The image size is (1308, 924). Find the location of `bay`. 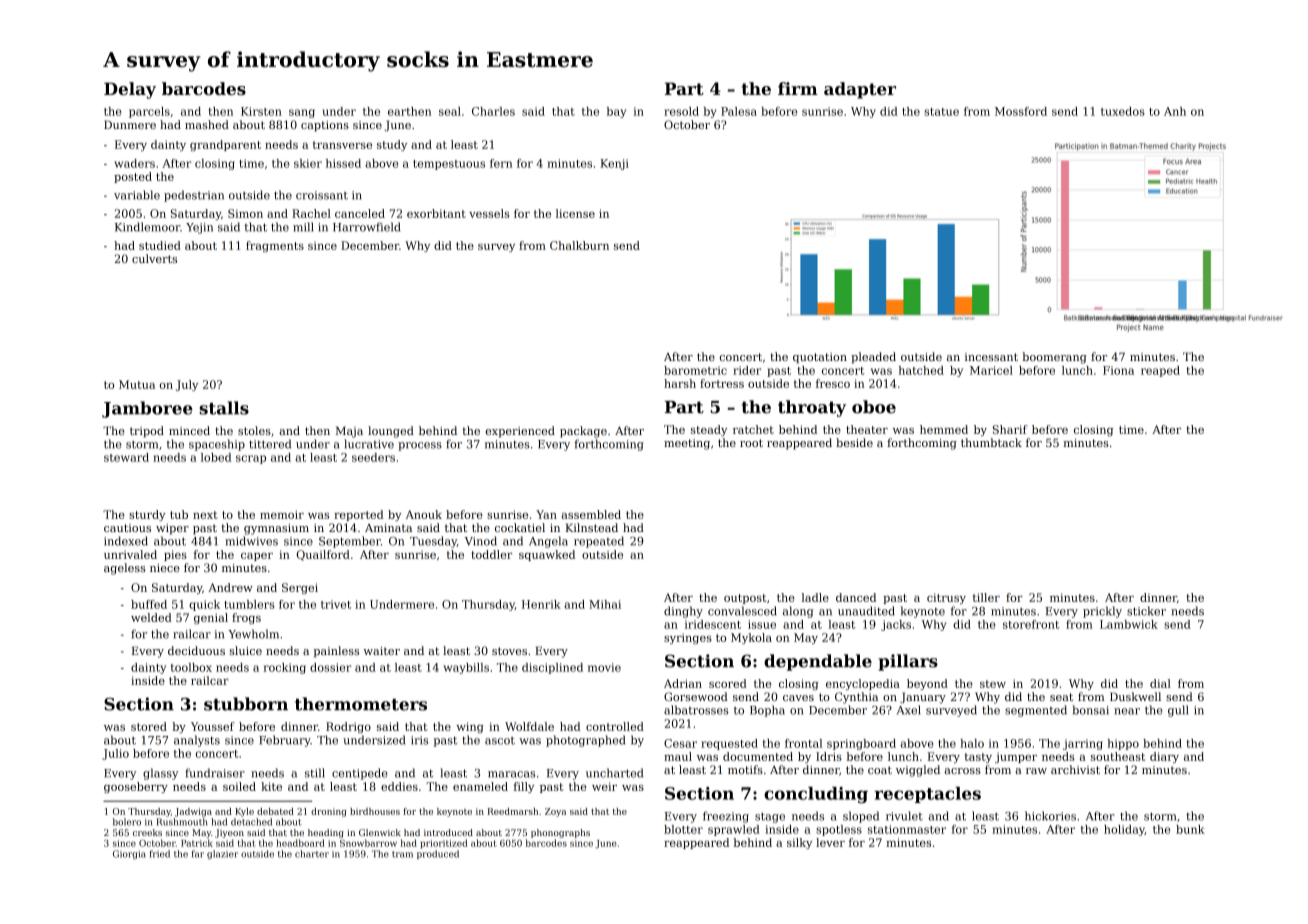

bay is located at coordinates (616, 112).
